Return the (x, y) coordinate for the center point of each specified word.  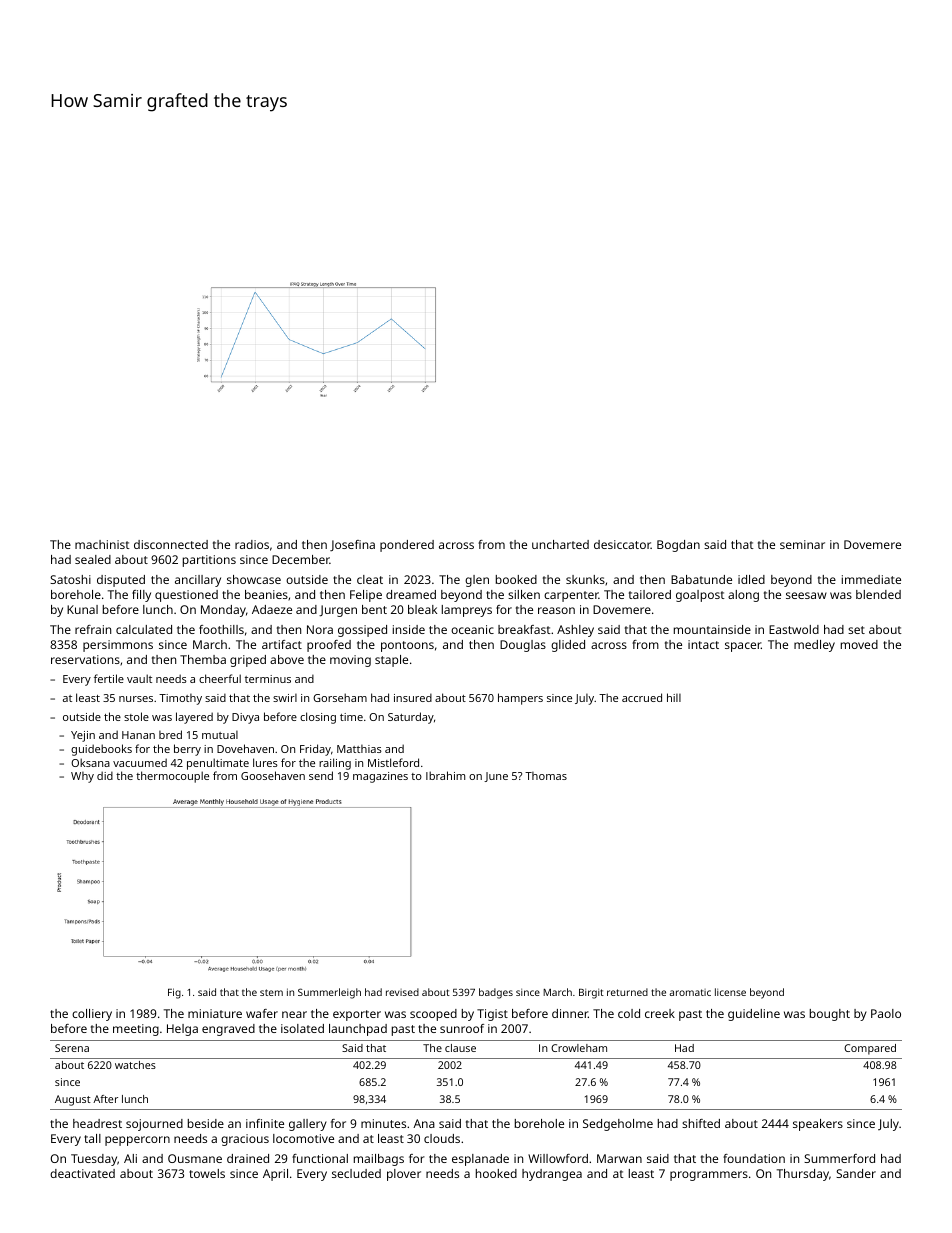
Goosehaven (273, 775)
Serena (72, 1048)
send (321, 775)
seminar (802, 544)
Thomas (546, 776)
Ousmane (195, 1158)
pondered (407, 546)
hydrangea (552, 1175)
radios (252, 544)
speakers (818, 1125)
